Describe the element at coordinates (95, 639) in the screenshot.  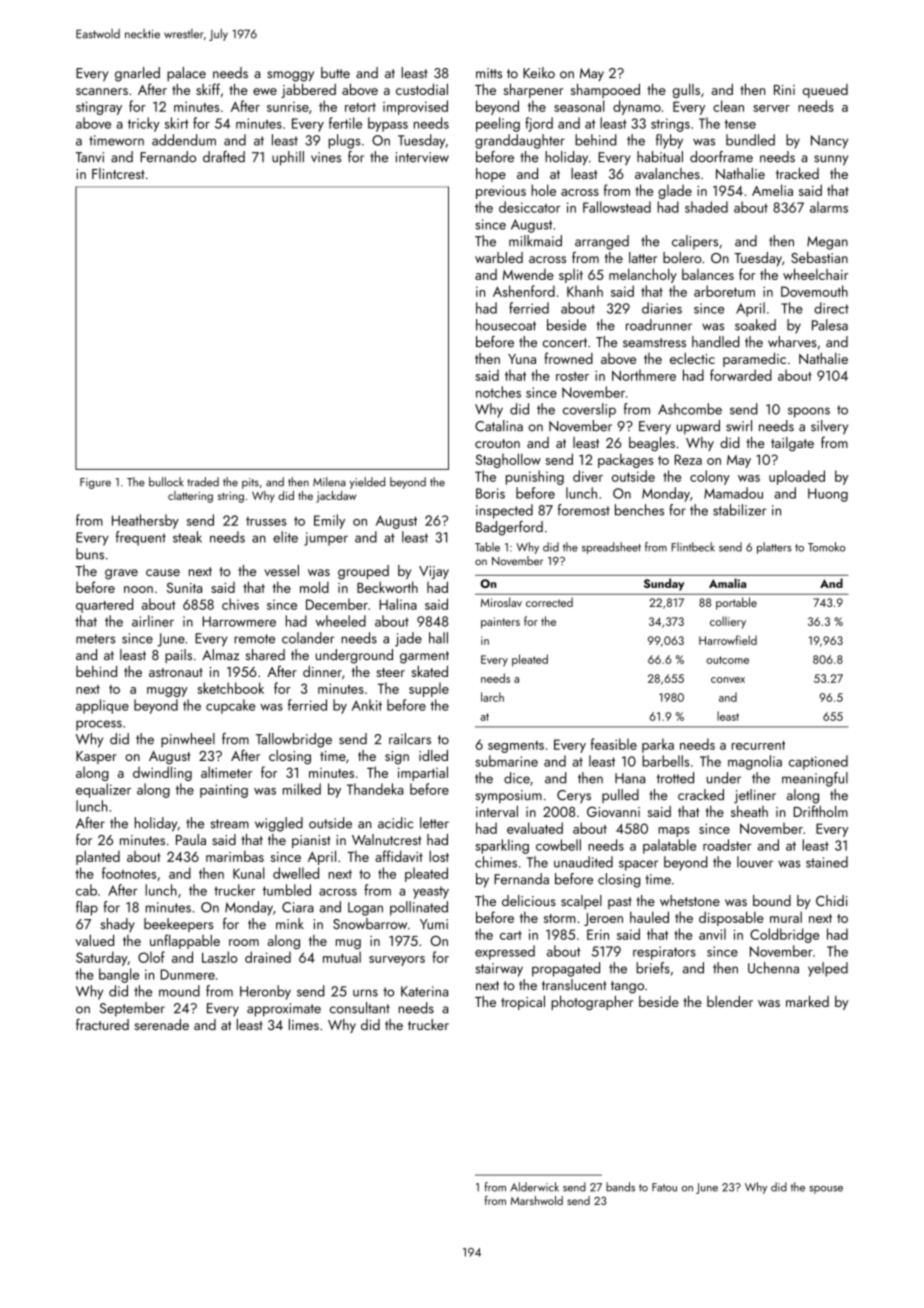
I see `meters` at that location.
